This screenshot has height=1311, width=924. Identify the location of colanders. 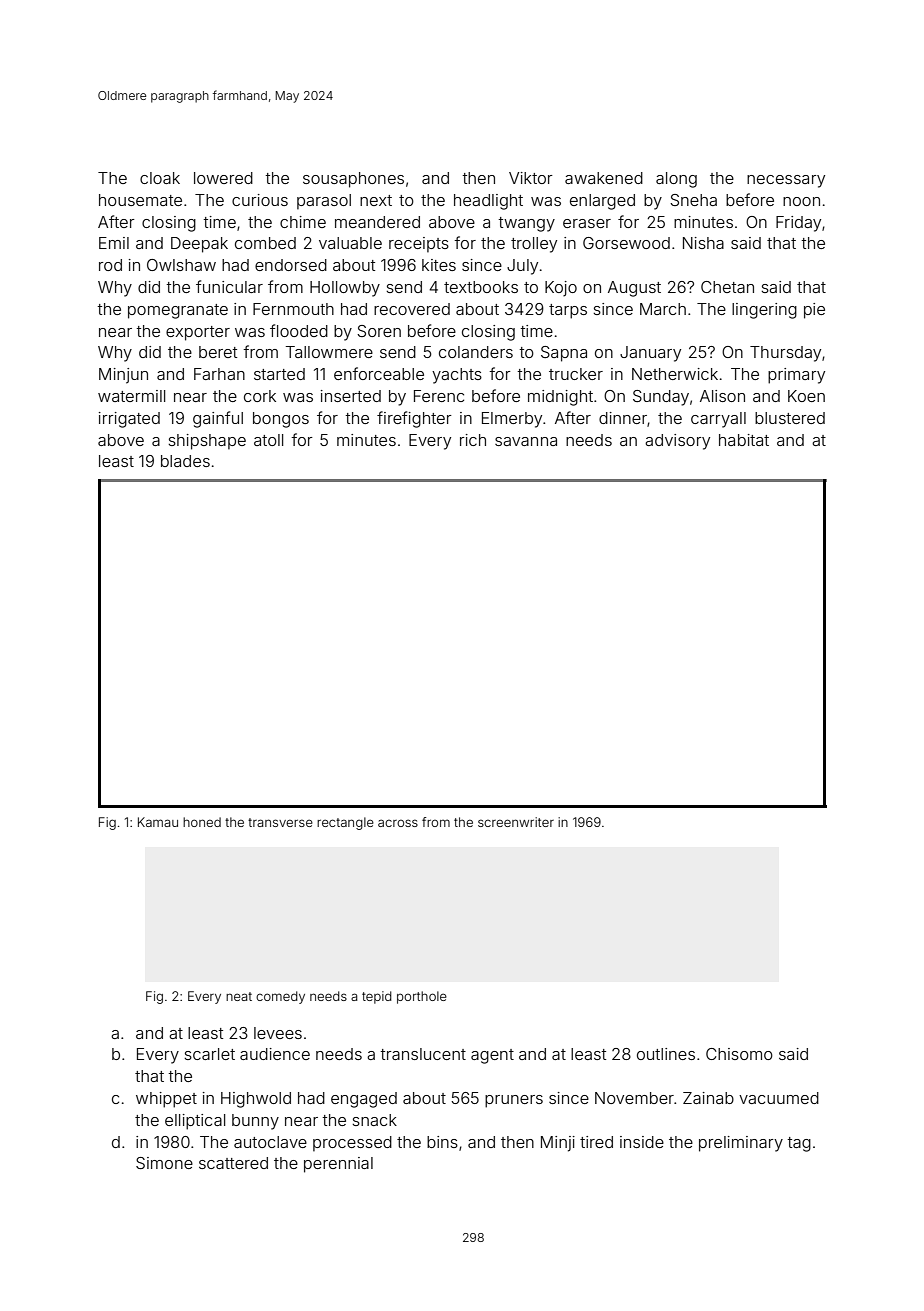
(476, 352).
